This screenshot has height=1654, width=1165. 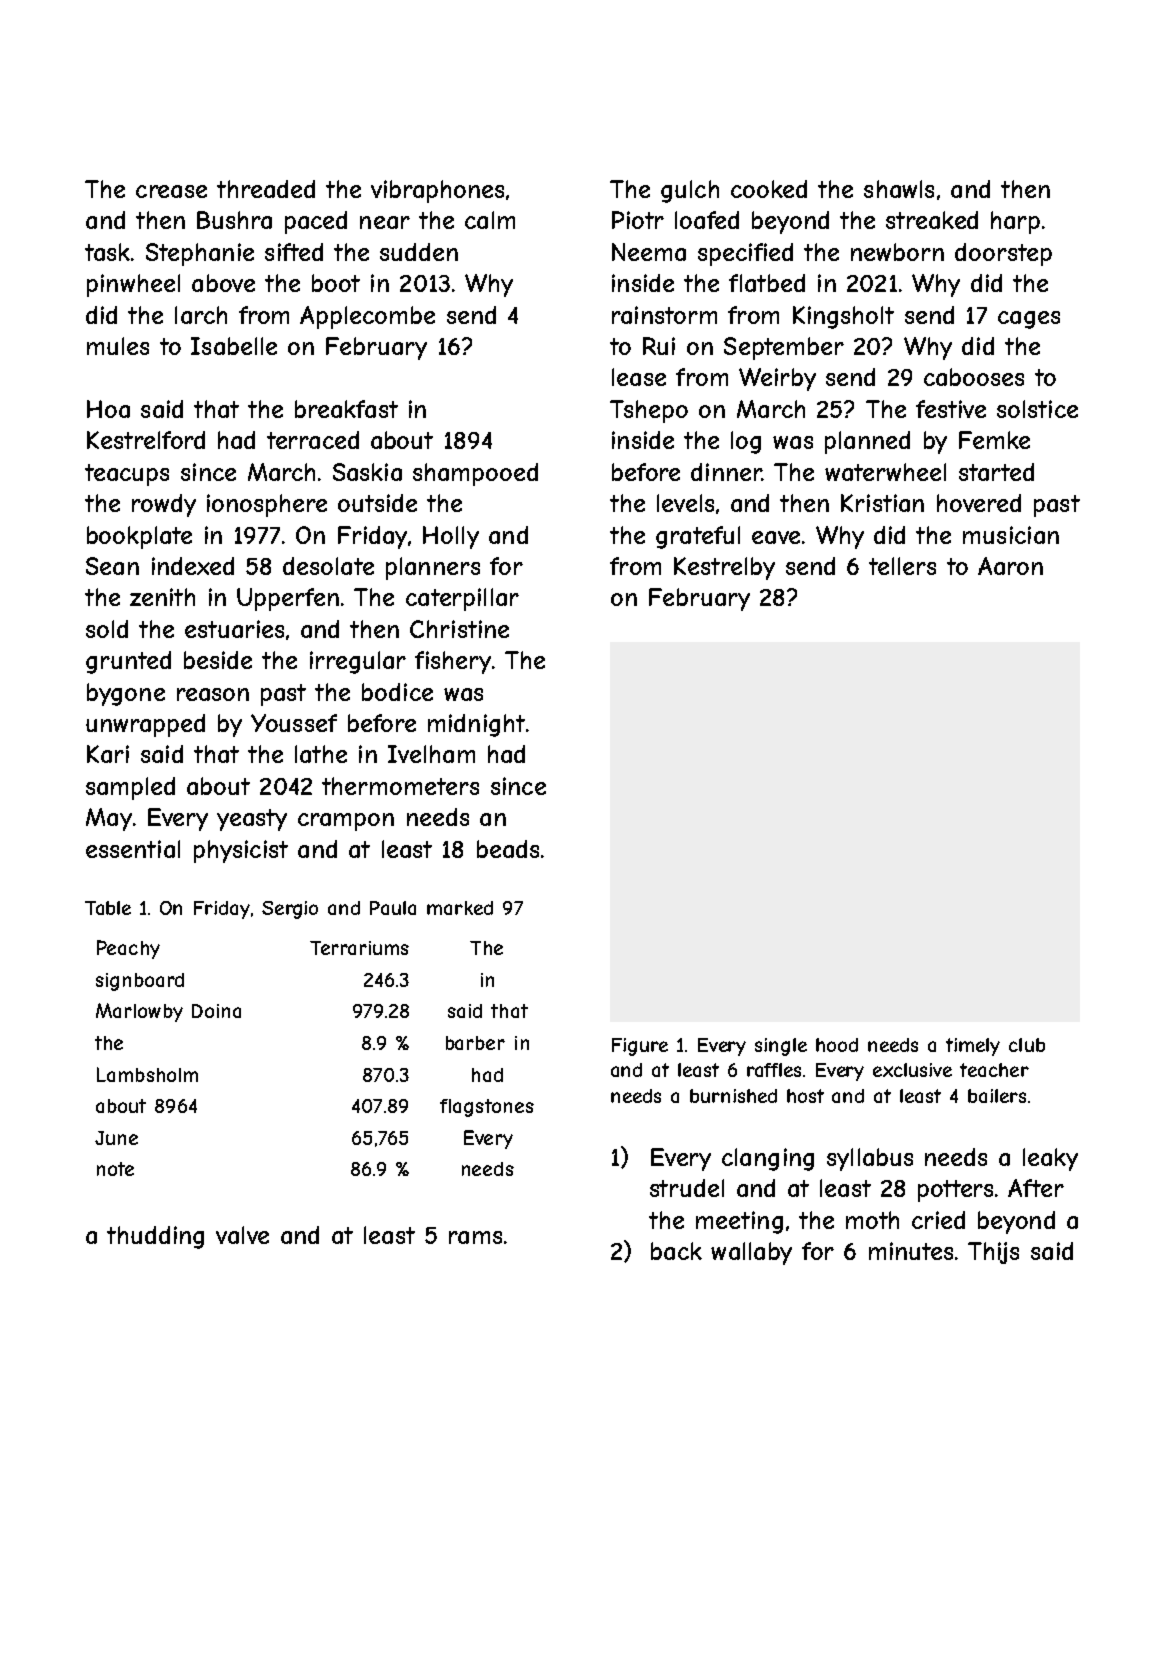 I want to click on cabooses, so click(x=974, y=377).
